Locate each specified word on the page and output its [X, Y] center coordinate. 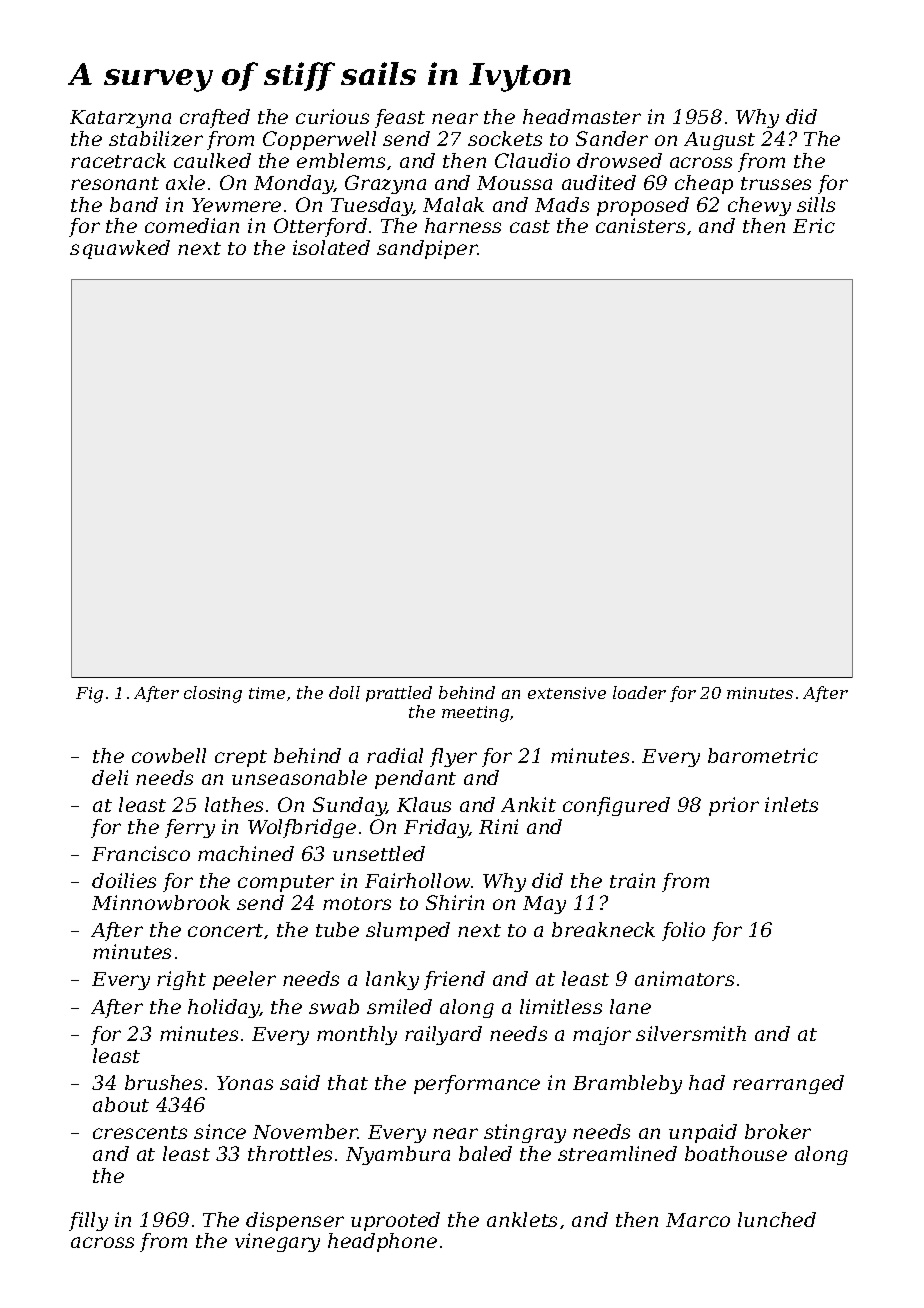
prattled [399, 694]
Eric [814, 225]
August [719, 141]
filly [88, 1221]
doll [344, 692]
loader [639, 692]
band [134, 204]
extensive [567, 693]
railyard [443, 1035]
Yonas [245, 1083]
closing [213, 694]
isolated [331, 247]
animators [684, 978]
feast [400, 118]
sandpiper [427, 249]
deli [110, 777]
